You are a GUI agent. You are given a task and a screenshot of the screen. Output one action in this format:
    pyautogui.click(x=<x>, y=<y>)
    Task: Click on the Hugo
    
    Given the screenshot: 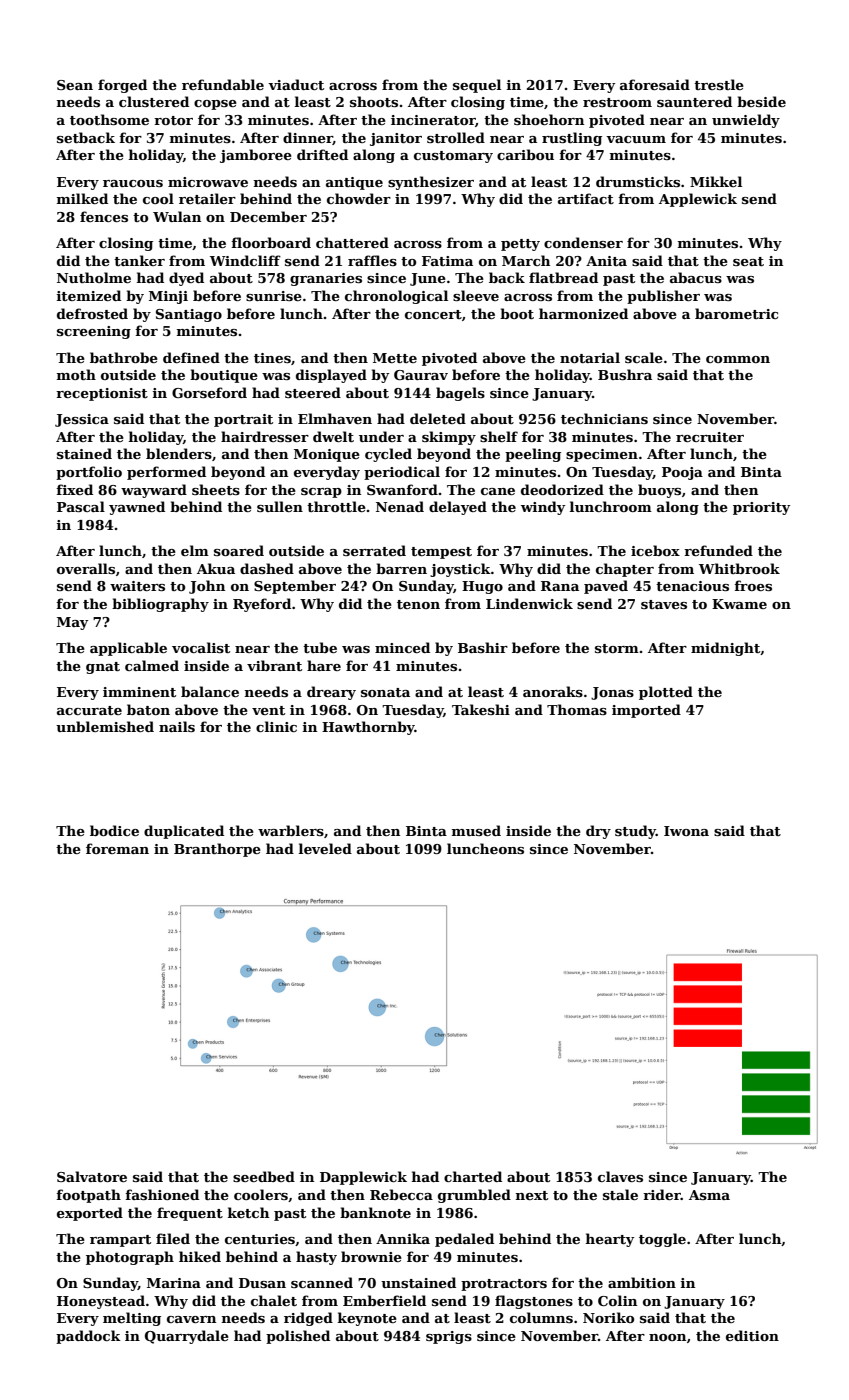 What is the action you would take?
    pyautogui.click(x=482, y=587)
